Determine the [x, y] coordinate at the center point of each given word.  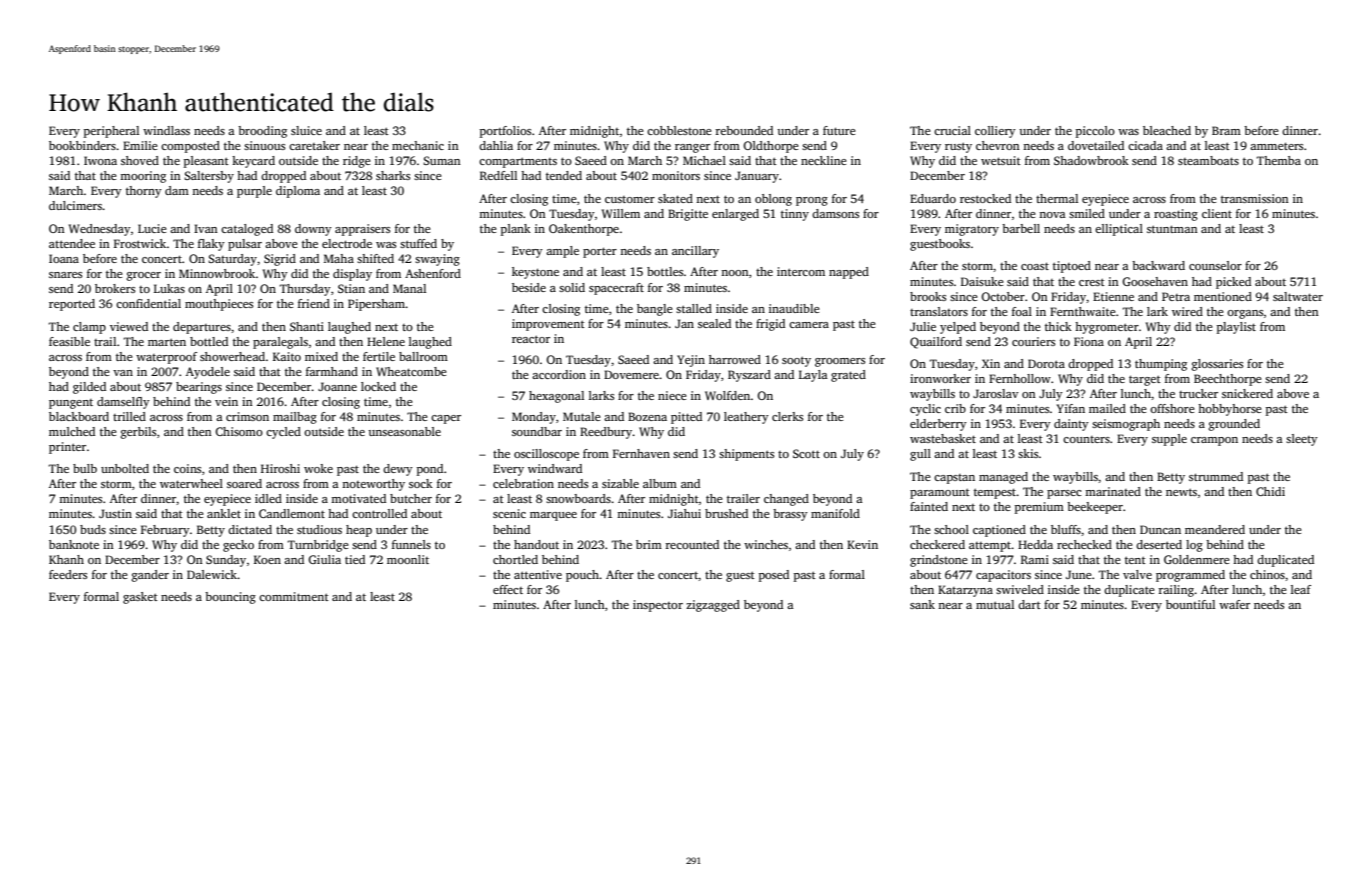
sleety [1302, 440]
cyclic [925, 410]
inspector [658, 606]
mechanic [418, 145]
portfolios [505, 132]
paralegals [280, 343]
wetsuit [1001, 160]
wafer [1234, 604]
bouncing [230, 598]
